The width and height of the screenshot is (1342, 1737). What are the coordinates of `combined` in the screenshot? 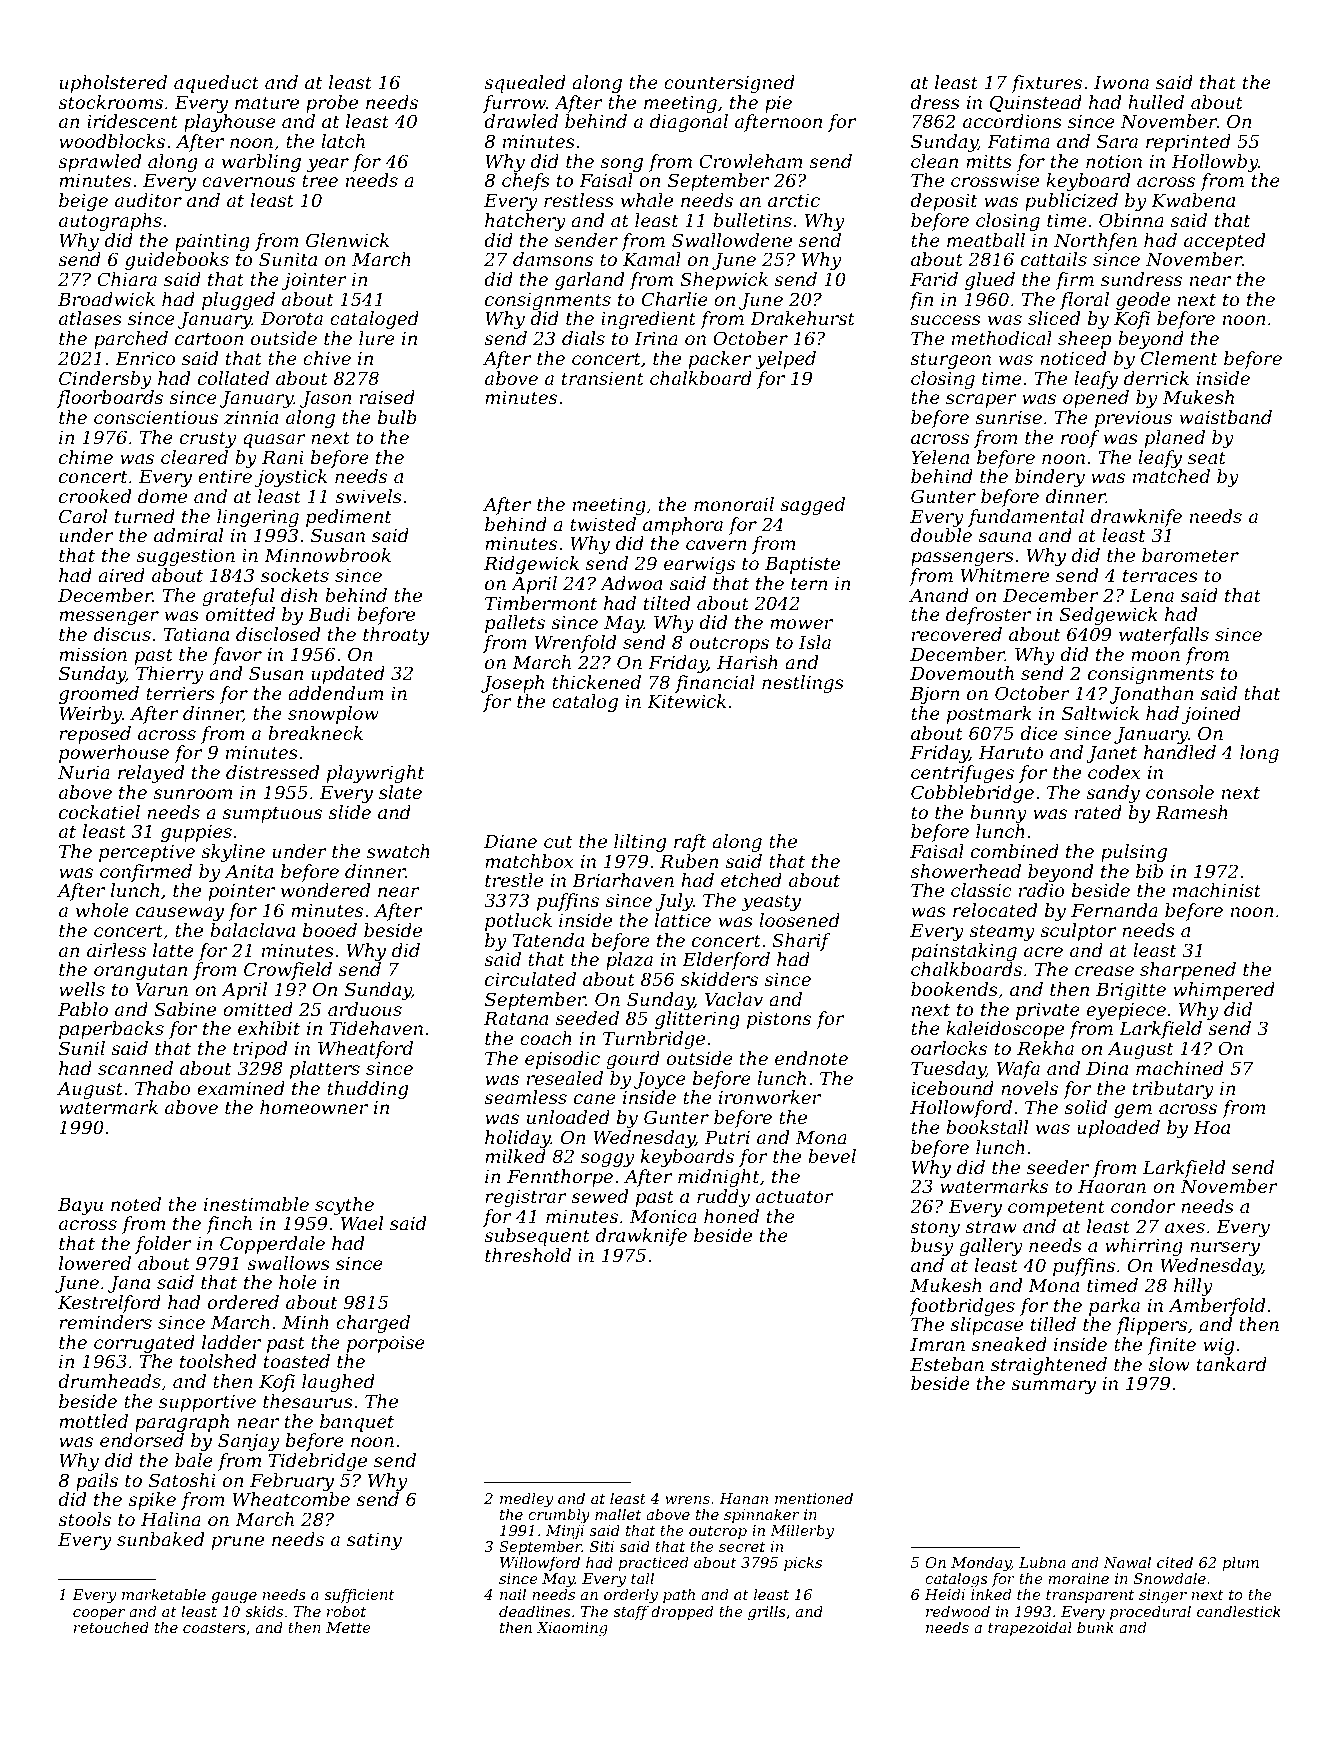 It's located at (1015, 851).
